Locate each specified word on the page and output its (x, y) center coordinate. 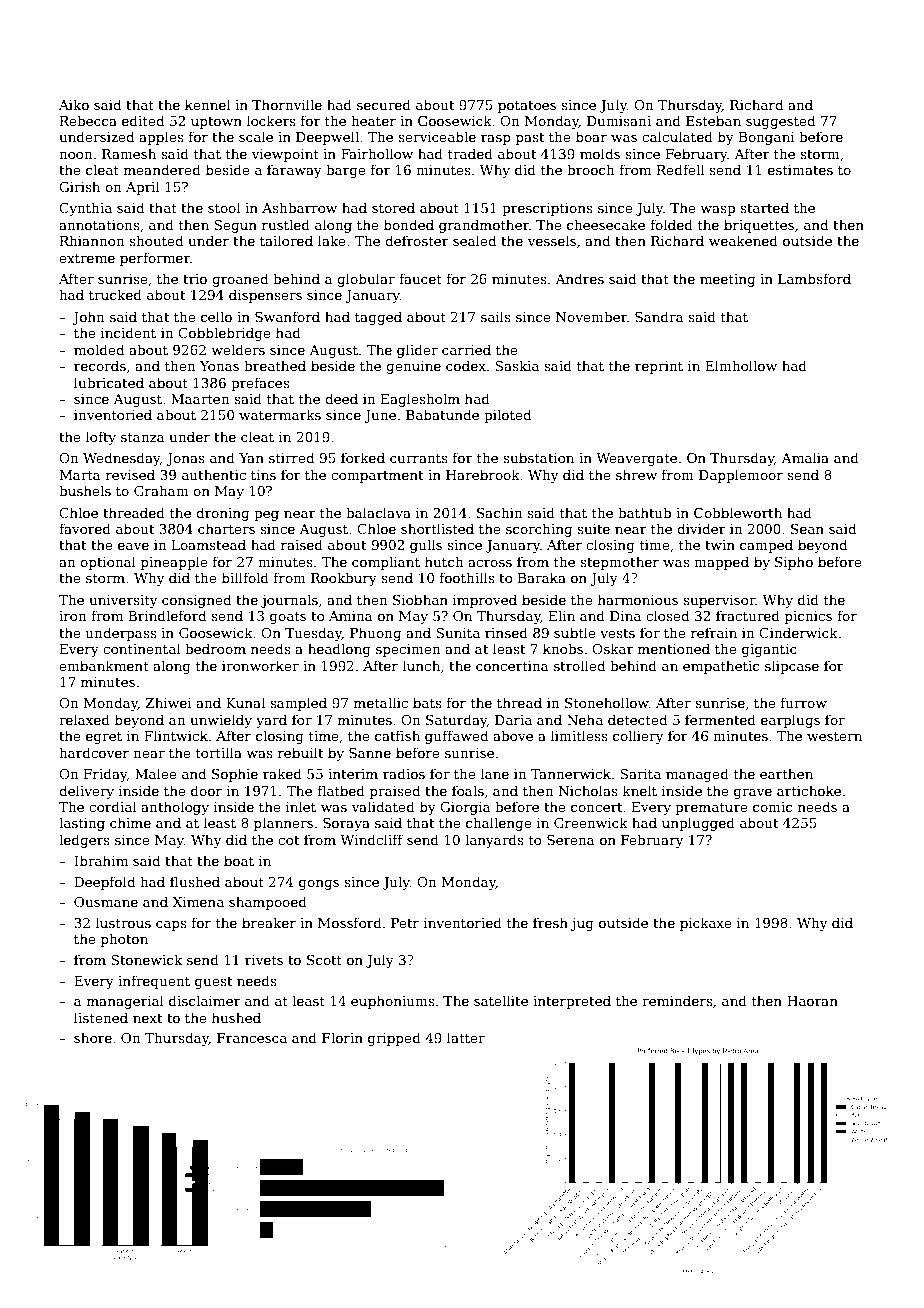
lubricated (109, 382)
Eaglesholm (420, 400)
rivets (264, 960)
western (834, 736)
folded (671, 224)
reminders (677, 1000)
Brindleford (167, 615)
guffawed (456, 737)
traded (470, 153)
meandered (162, 169)
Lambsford (814, 278)
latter (466, 1037)
